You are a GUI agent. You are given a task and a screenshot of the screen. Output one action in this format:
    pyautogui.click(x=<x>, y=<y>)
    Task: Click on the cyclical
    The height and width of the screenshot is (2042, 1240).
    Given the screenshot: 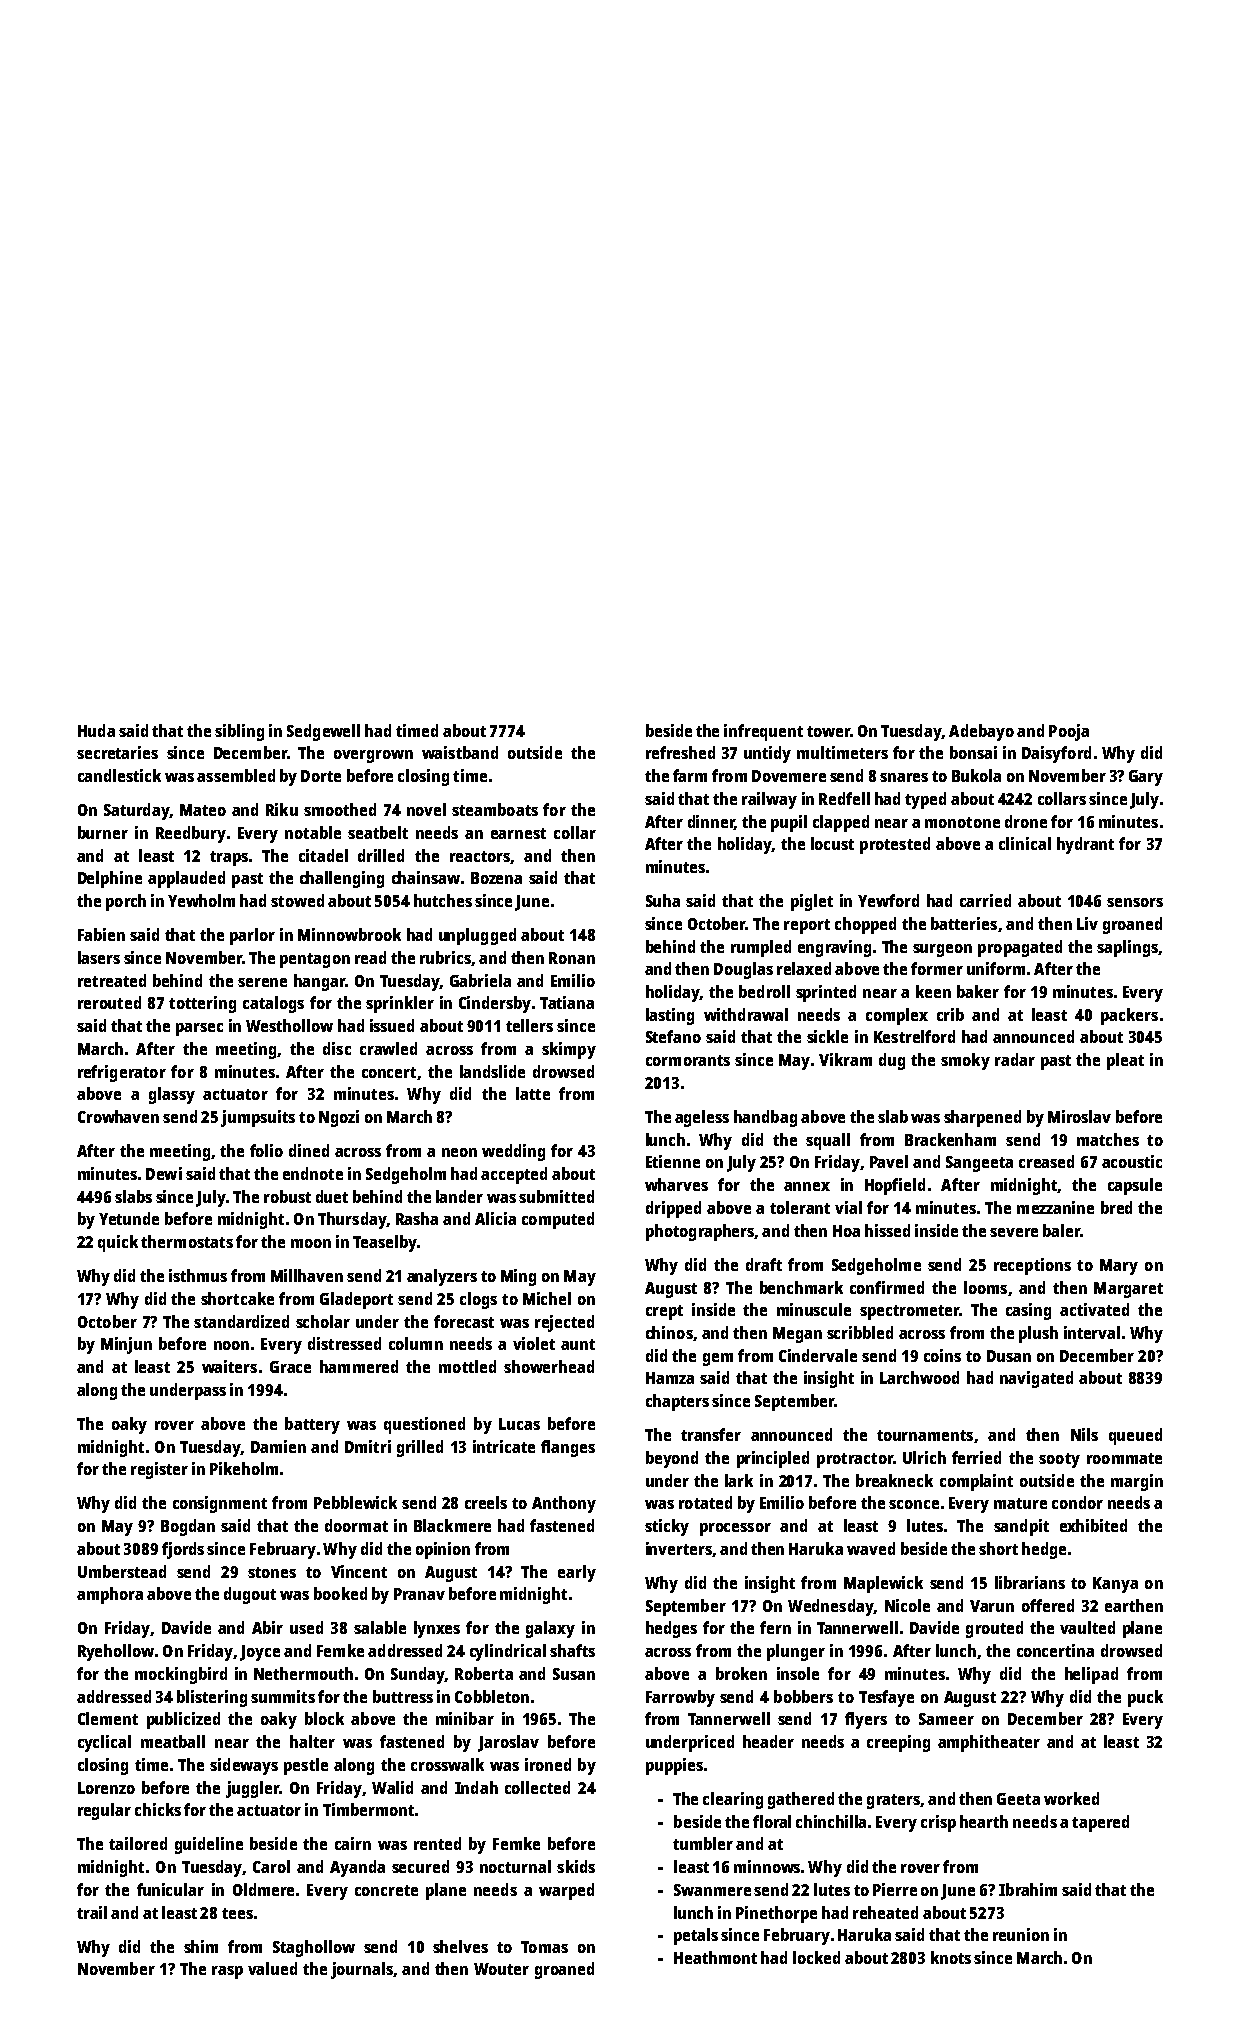 What is the action you would take?
    pyautogui.click(x=104, y=1743)
